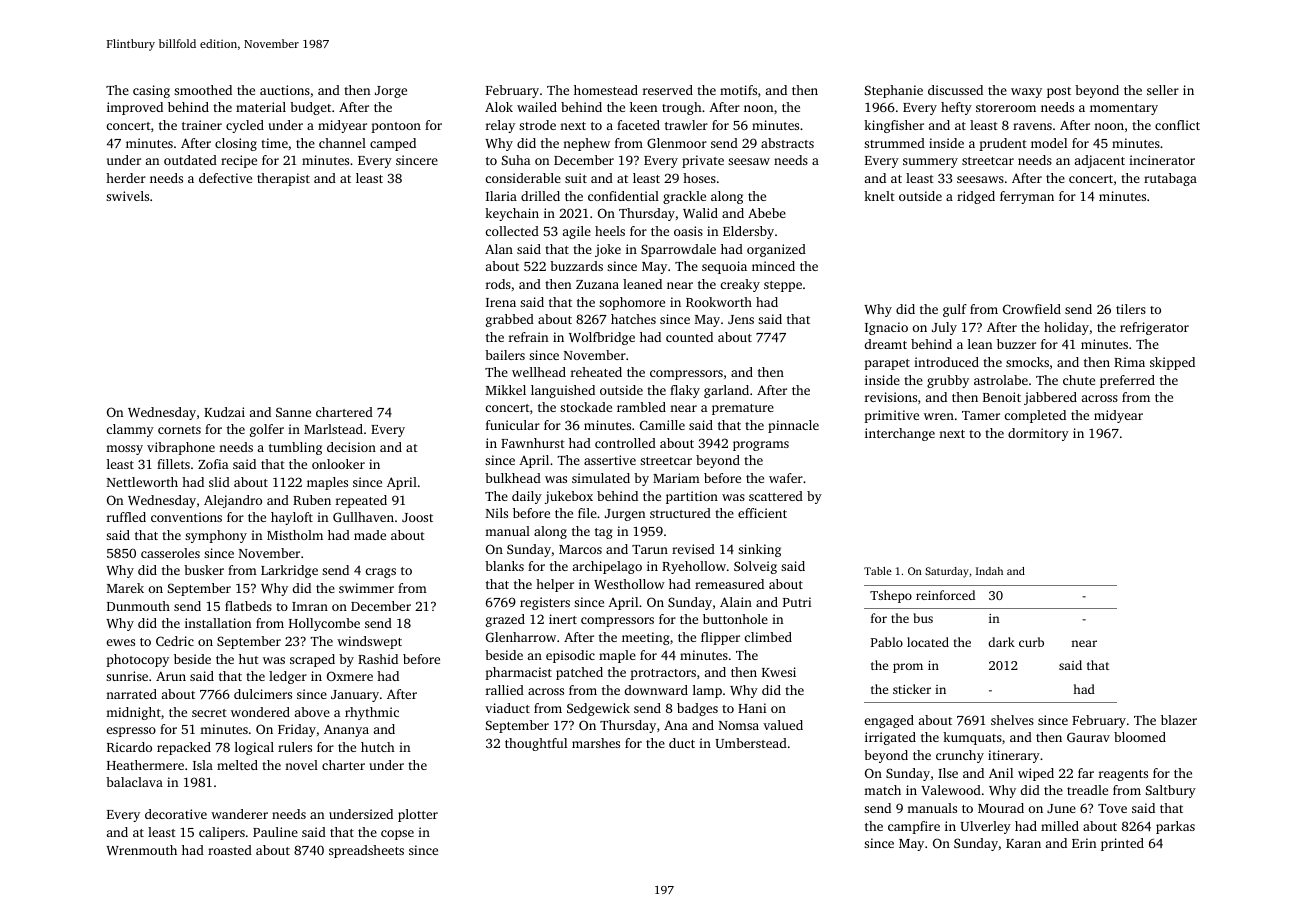 The height and width of the screenshot is (924, 1308). Describe the element at coordinates (688, 231) in the screenshot. I see `oasis` at that location.
